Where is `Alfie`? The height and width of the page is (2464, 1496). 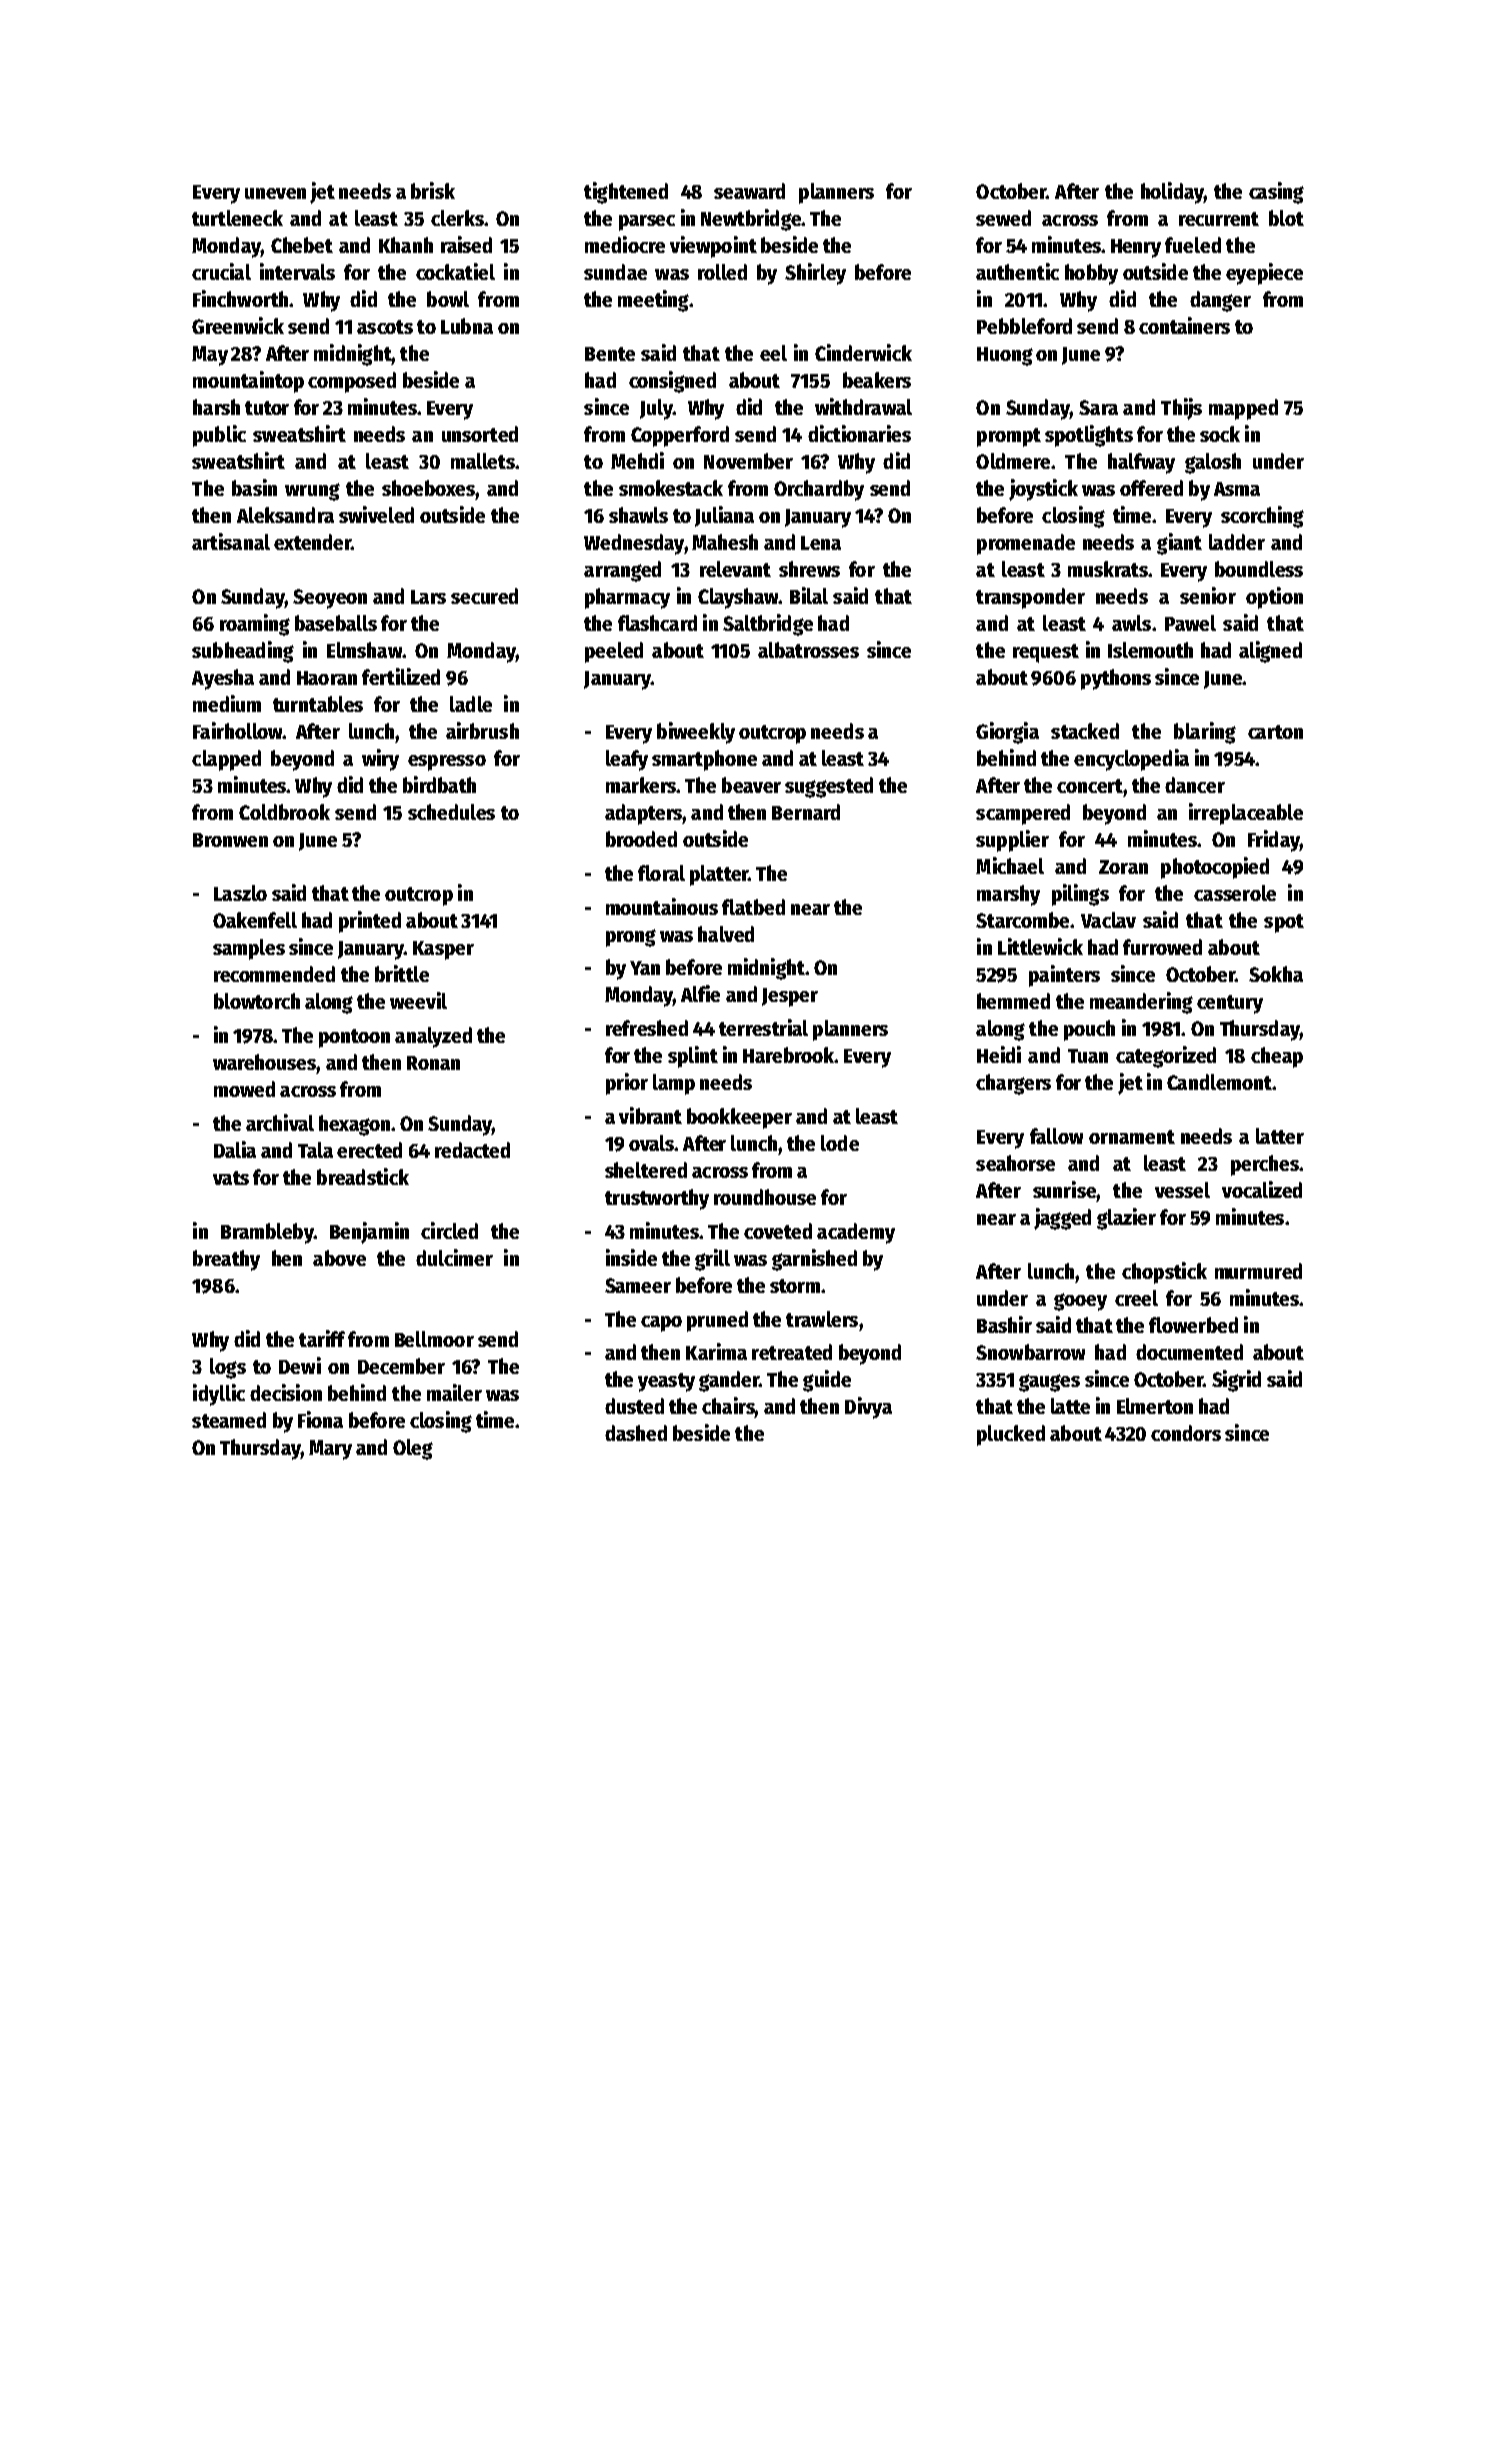 Alfie is located at coordinates (700, 993).
